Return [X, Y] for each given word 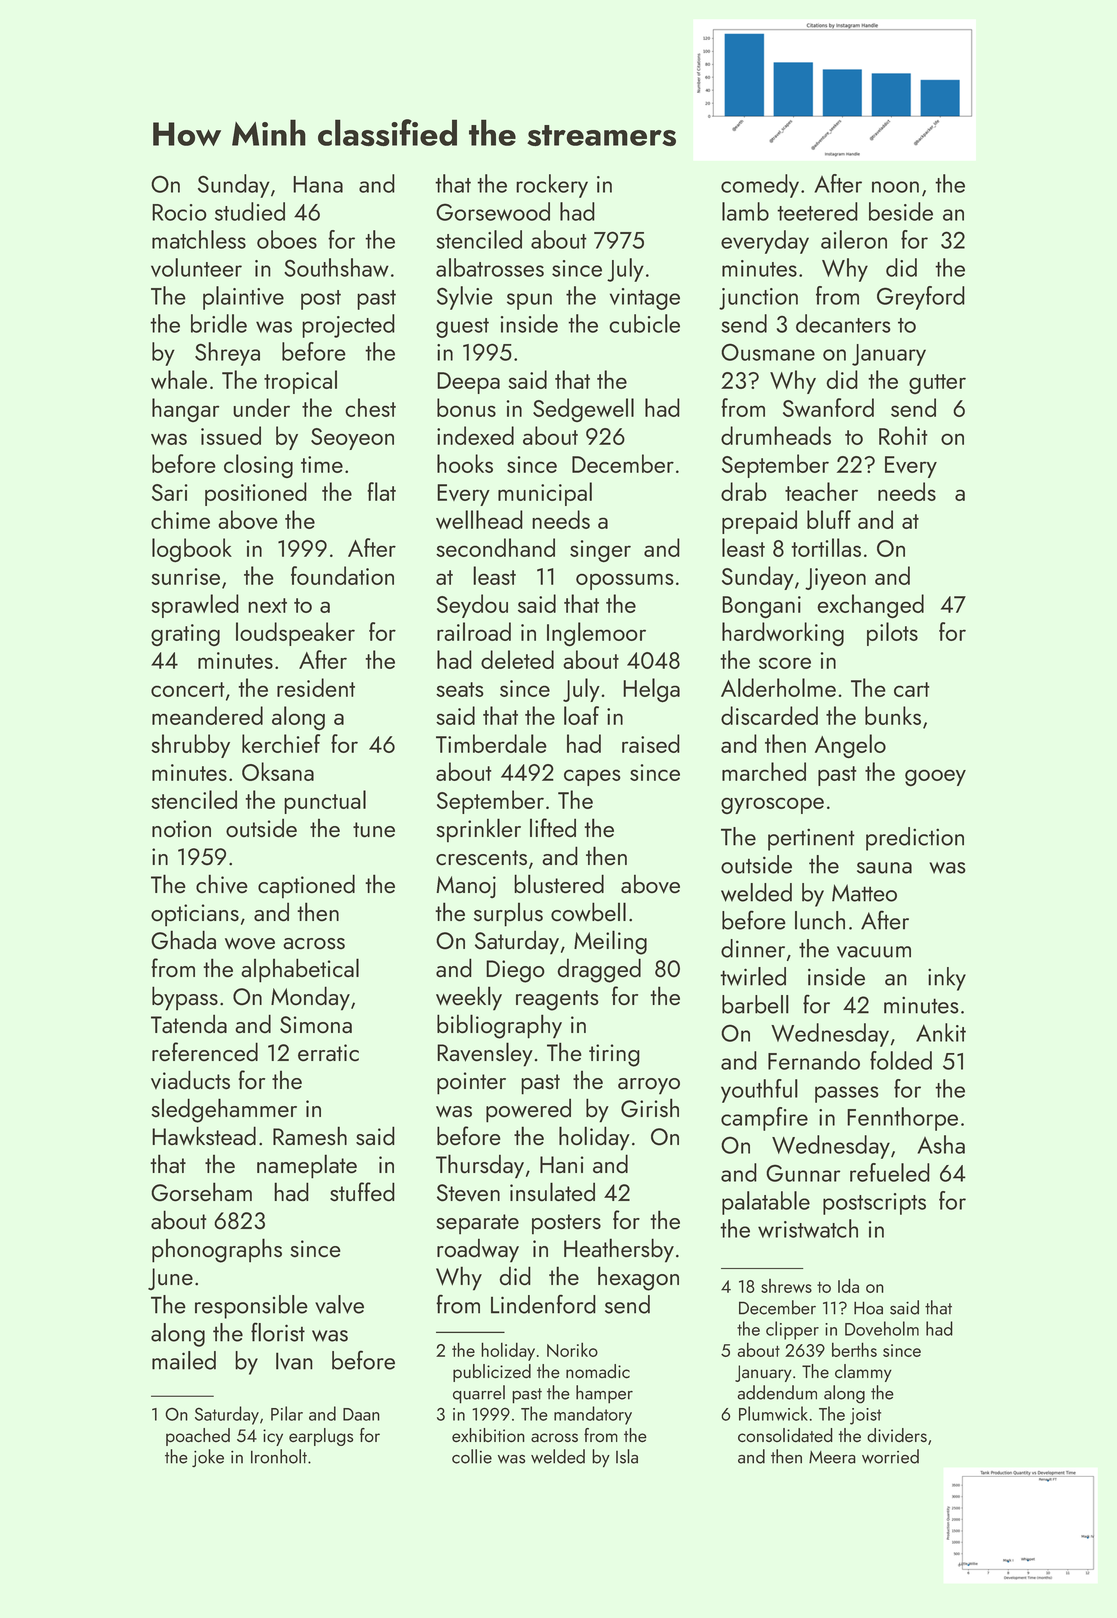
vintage [645, 299]
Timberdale [491, 743]
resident [316, 687]
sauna [884, 868]
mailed [184, 1360]
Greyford [921, 298]
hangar [186, 410]
